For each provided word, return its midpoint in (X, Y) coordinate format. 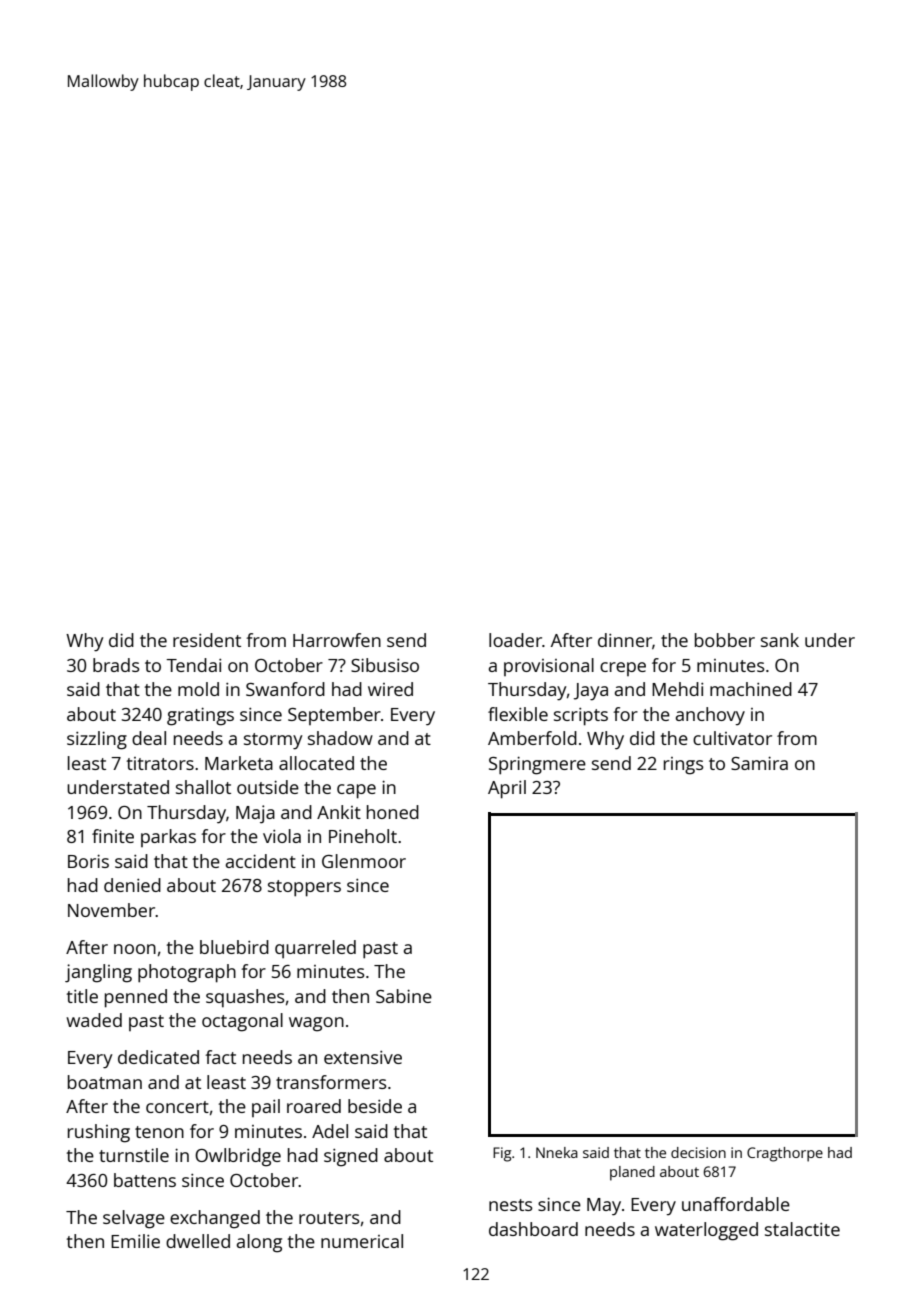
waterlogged (706, 1231)
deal (149, 738)
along (259, 1243)
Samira (759, 763)
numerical (362, 1241)
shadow (340, 738)
